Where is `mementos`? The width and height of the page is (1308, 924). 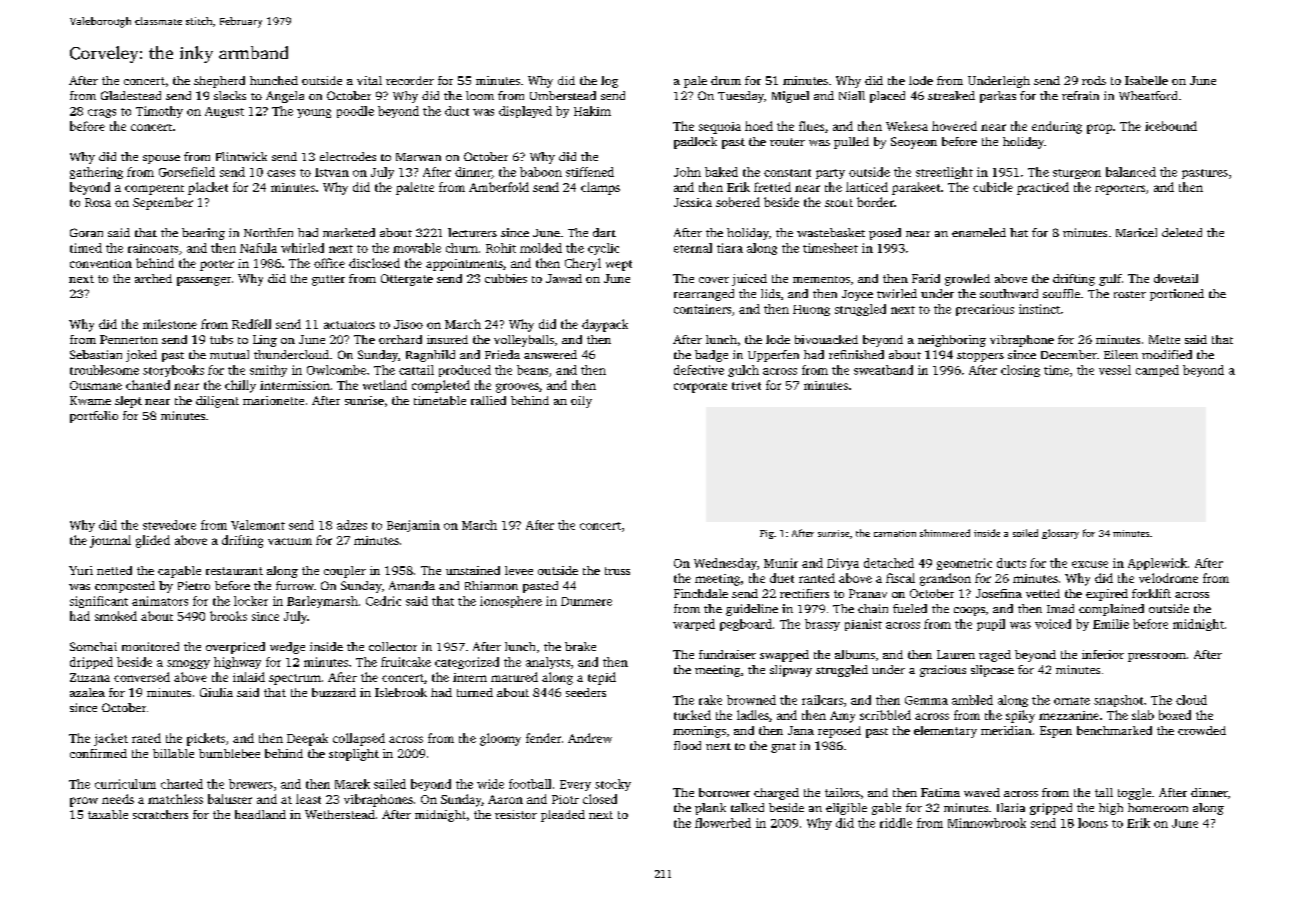
mementos is located at coordinates (821, 279).
